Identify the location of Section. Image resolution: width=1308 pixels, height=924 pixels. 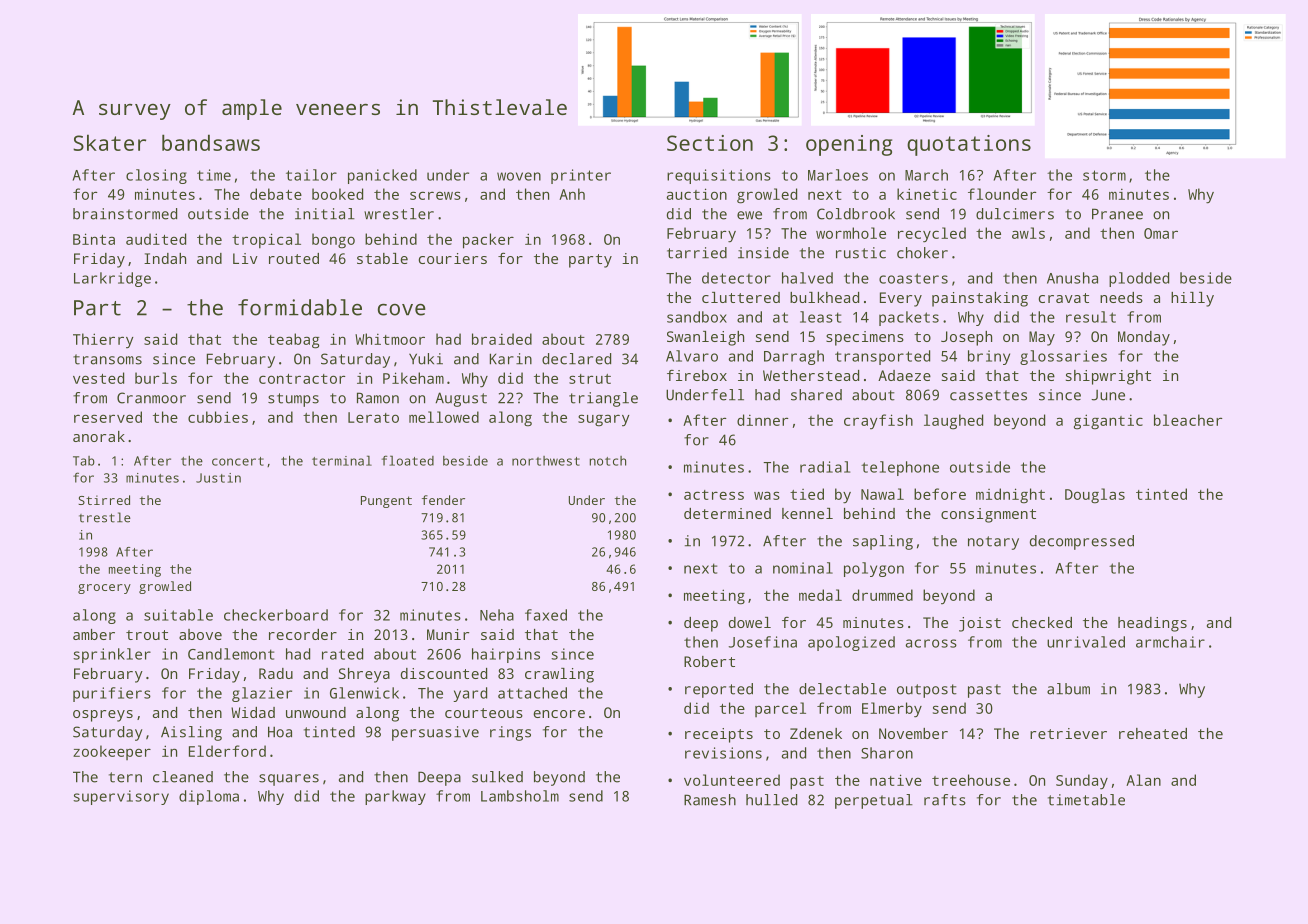
(710, 143).
